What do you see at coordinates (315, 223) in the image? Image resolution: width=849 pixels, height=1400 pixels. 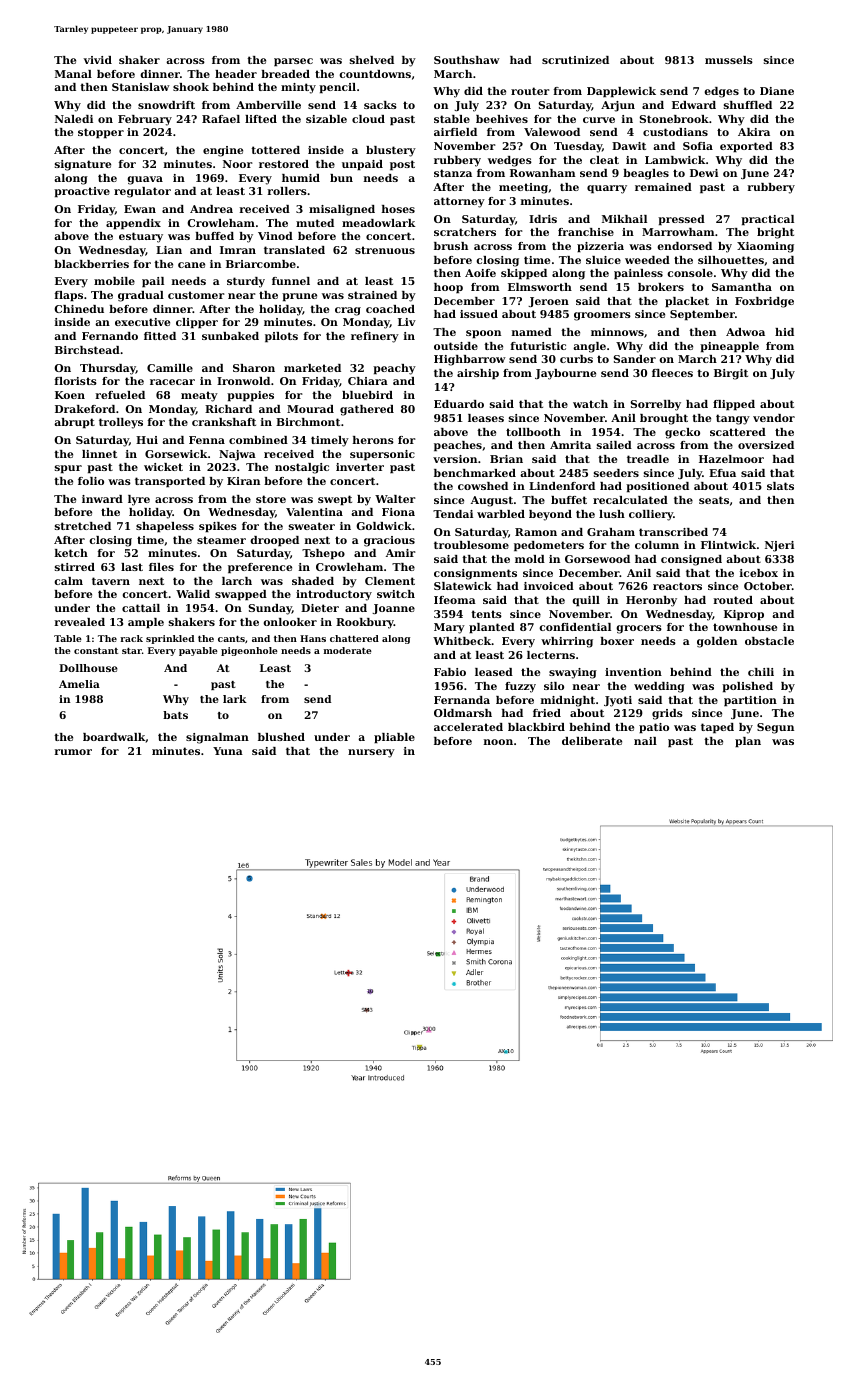 I see `muted` at bounding box center [315, 223].
